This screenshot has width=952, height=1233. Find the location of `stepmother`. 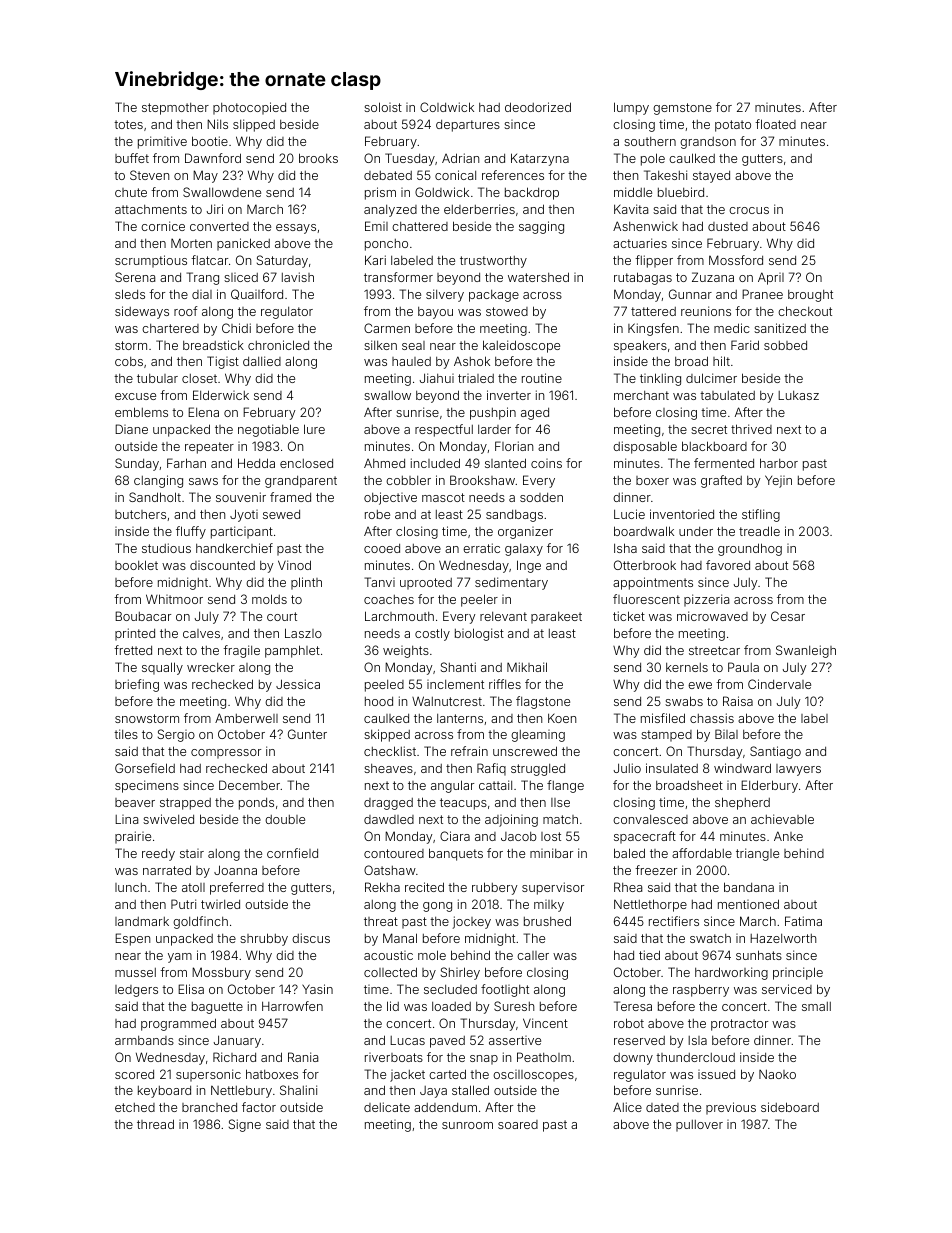

stepmother is located at coordinates (175, 109).
